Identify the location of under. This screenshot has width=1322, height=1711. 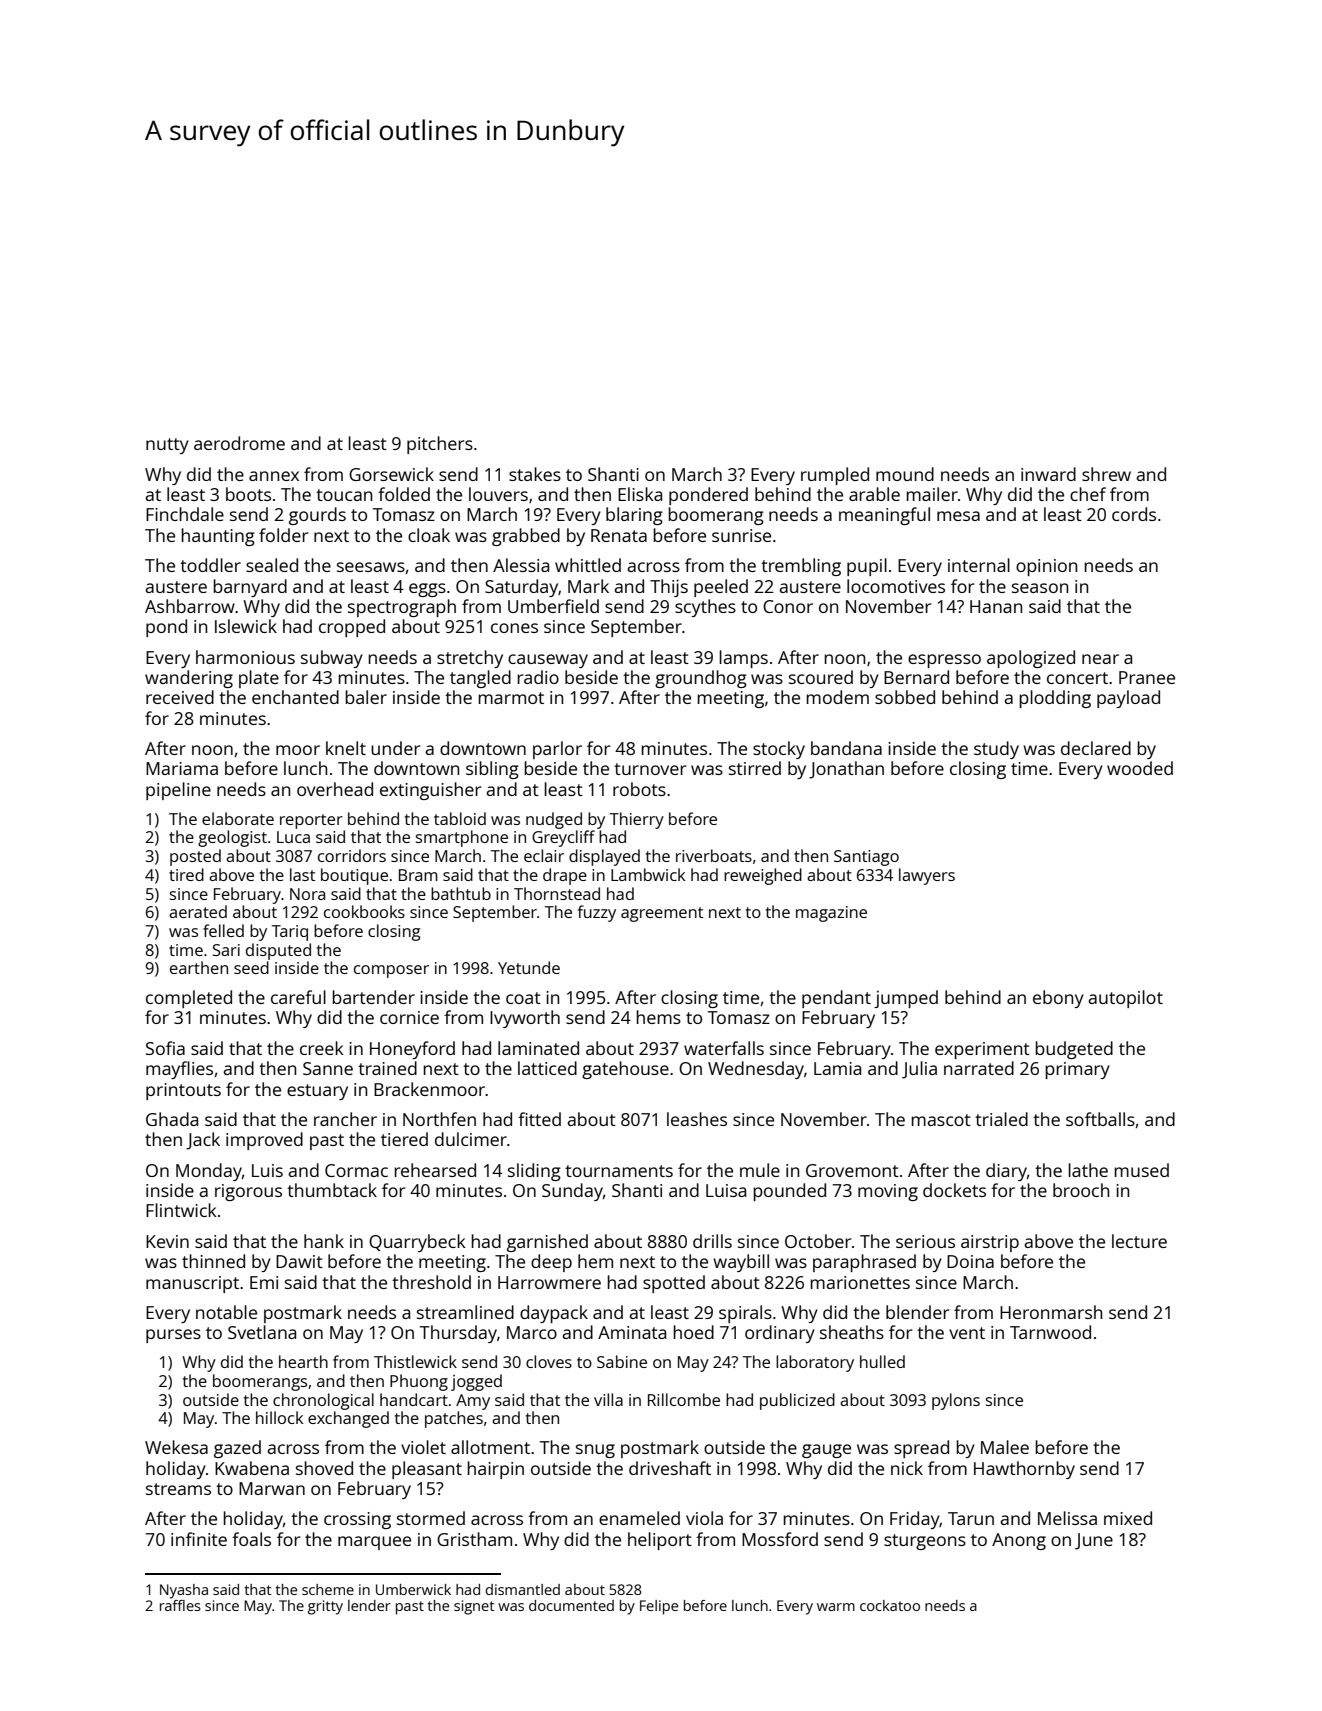
(395, 748).
